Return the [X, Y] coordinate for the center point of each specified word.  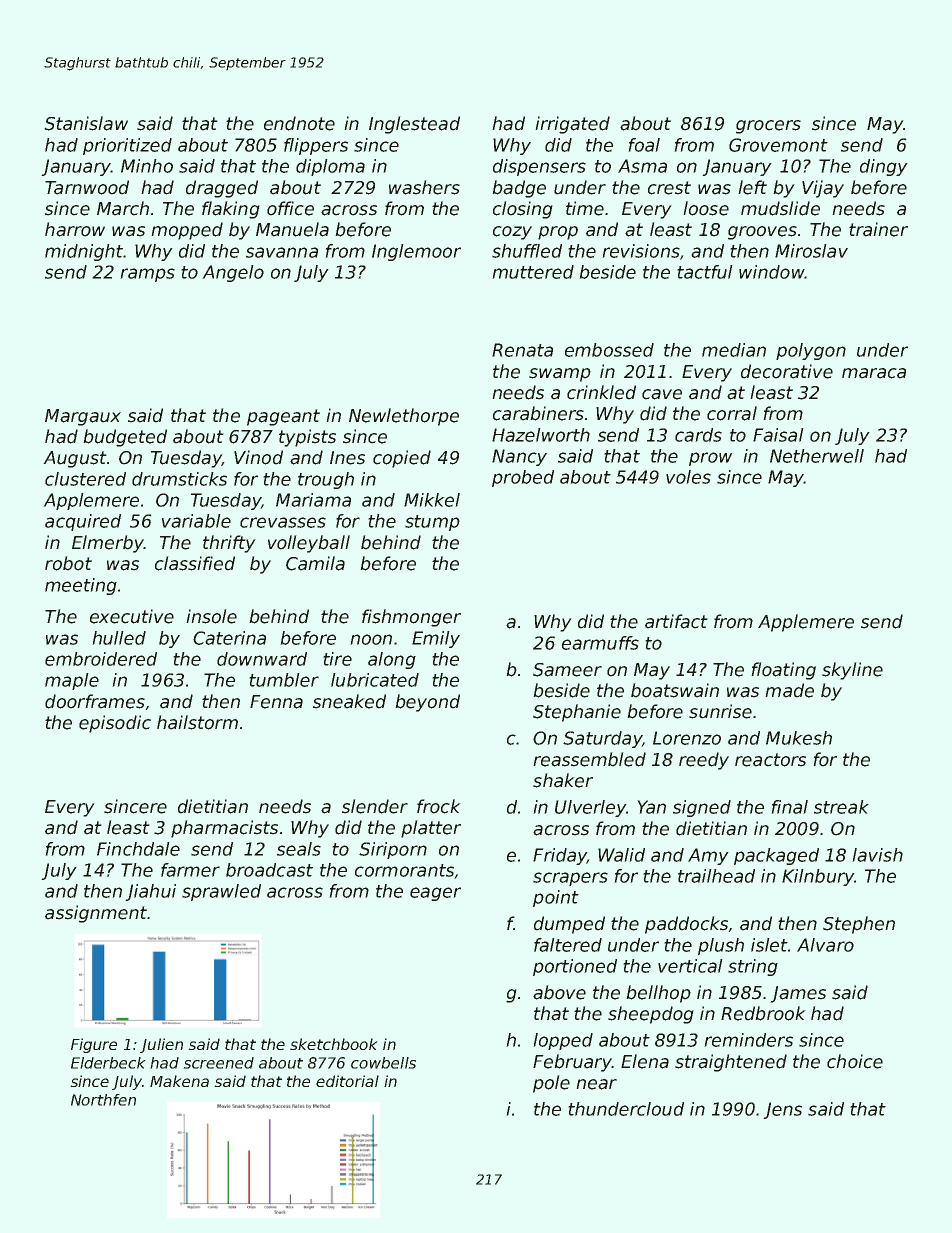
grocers [768, 127]
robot [68, 563]
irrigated [572, 125]
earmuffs [600, 643]
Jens [782, 1110]
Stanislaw [86, 123]
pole [551, 1084]
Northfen [103, 1100]
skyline [852, 671]
